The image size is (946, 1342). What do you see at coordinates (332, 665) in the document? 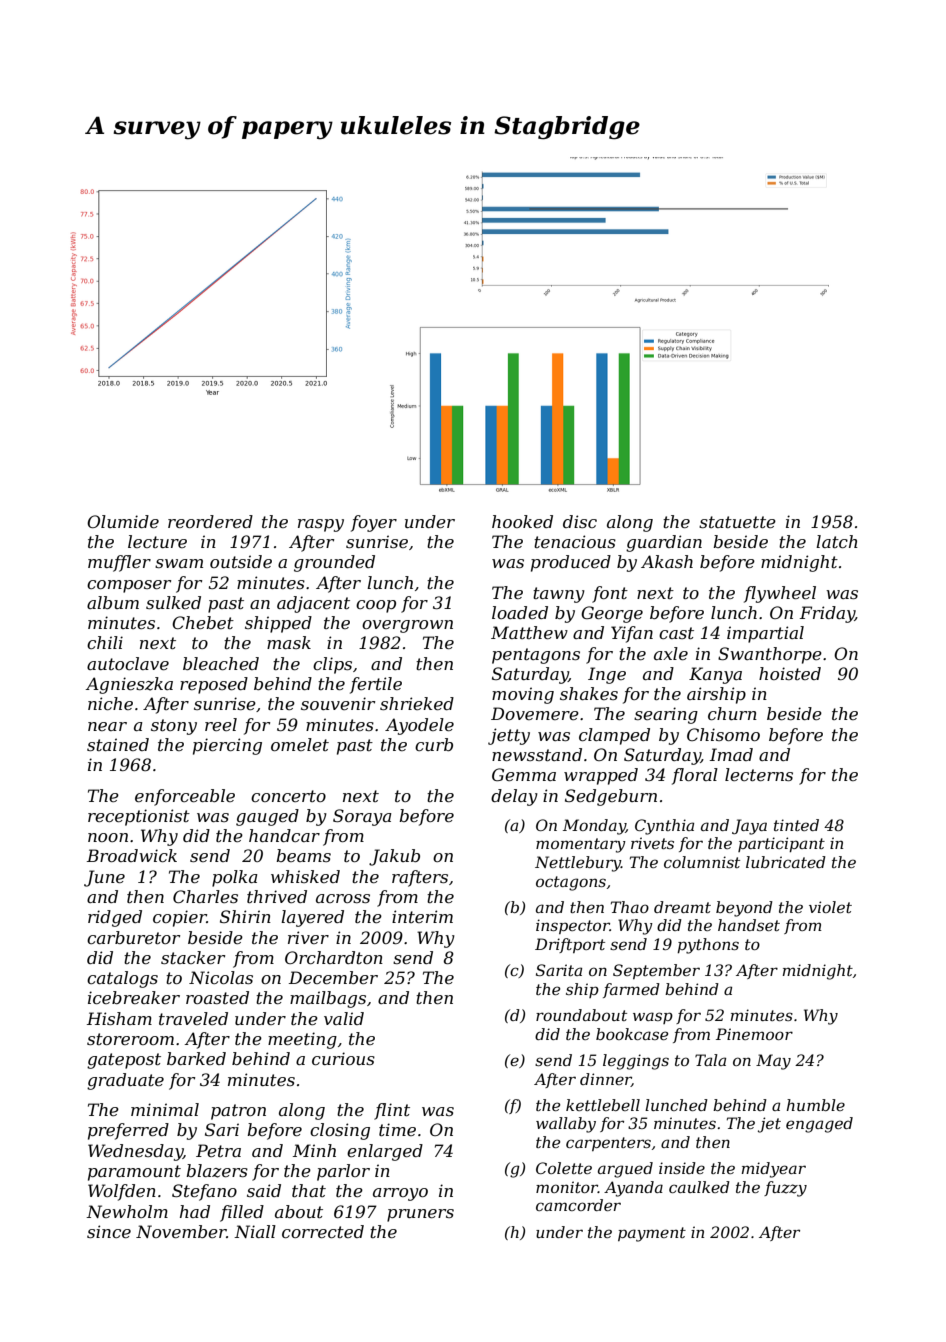
I see `clips` at bounding box center [332, 665].
